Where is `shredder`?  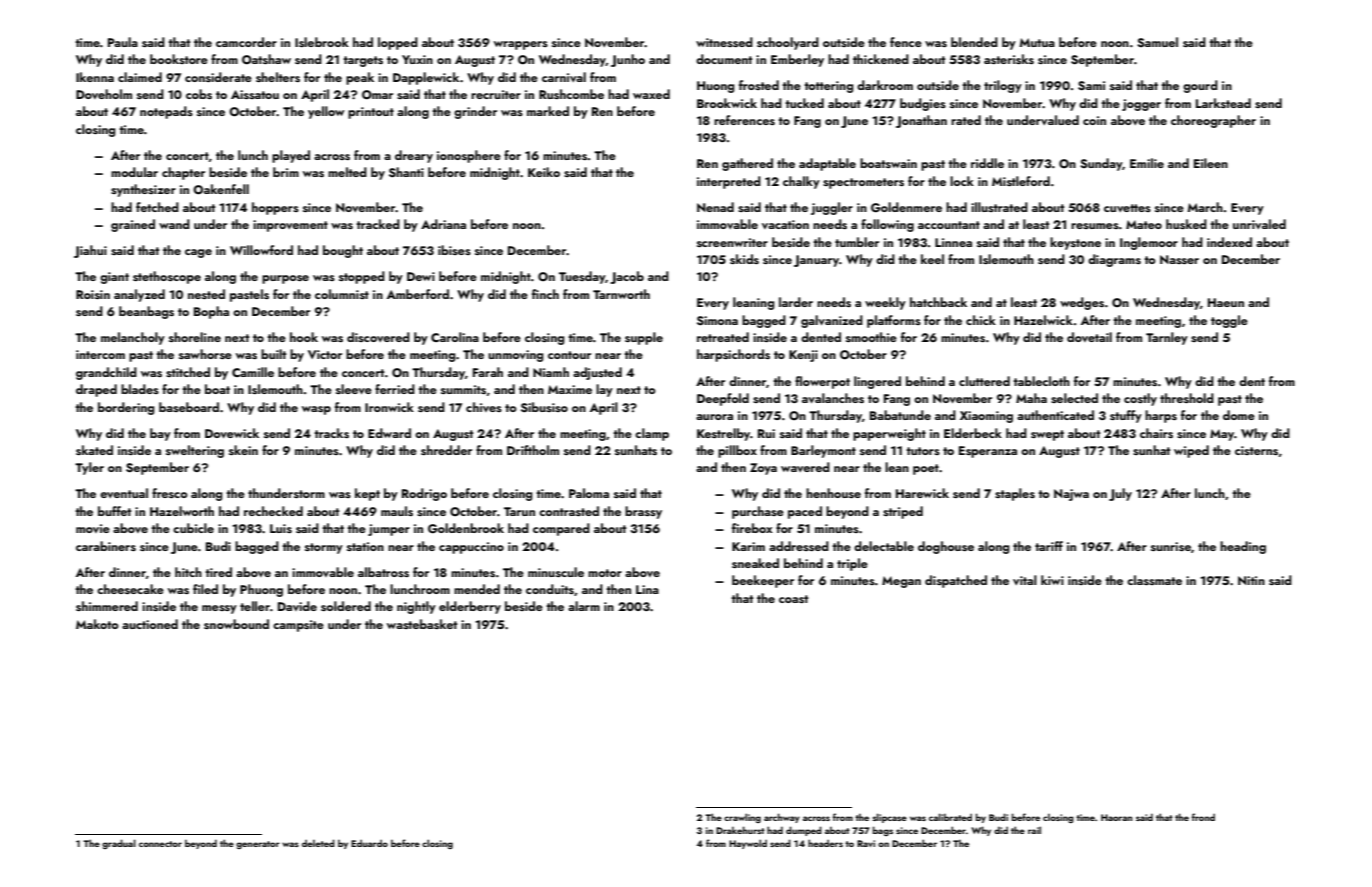 shredder is located at coordinates (446, 450).
